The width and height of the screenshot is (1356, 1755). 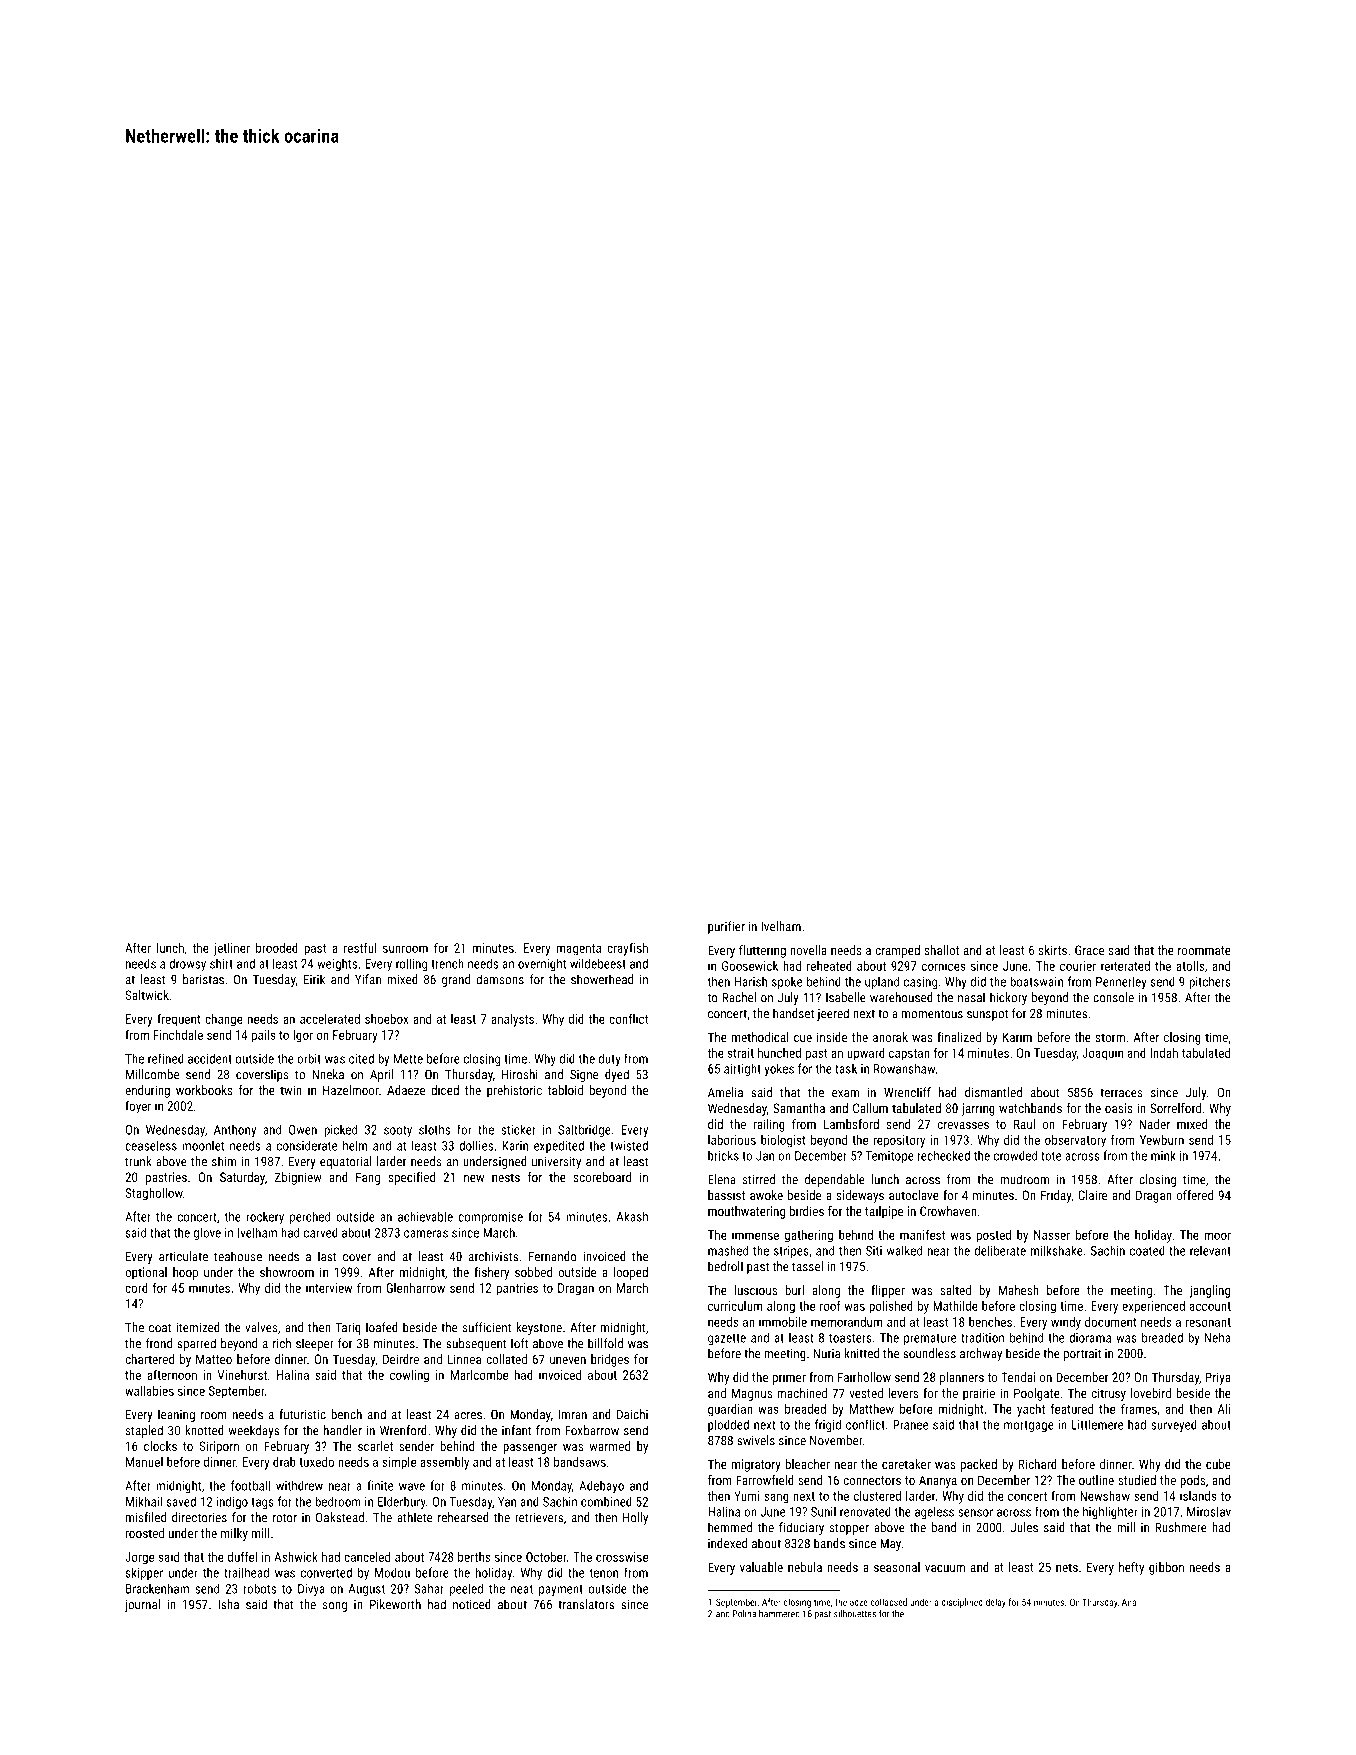 I want to click on cube, so click(x=1218, y=1464).
